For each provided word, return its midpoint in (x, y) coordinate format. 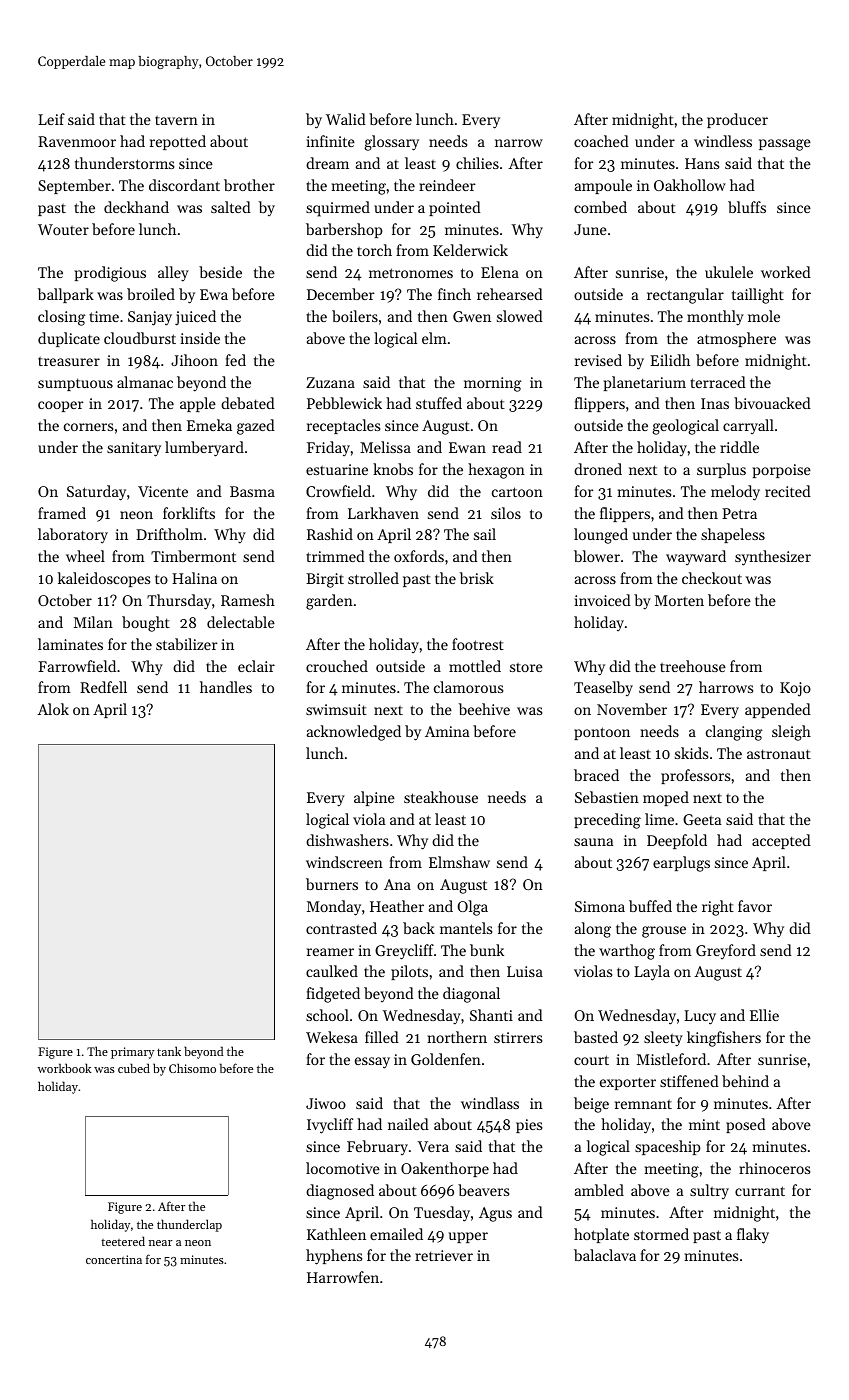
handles (226, 687)
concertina (114, 1259)
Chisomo (192, 1068)
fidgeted (333, 995)
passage (785, 145)
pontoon (602, 733)
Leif (51, 119)
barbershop (344, 230)
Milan (93, 622)
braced (596, 775)
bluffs (747, 207)
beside (220, 272)
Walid (346, 119)
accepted (781, 841)
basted (596, 1037)
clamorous (468, 687)
